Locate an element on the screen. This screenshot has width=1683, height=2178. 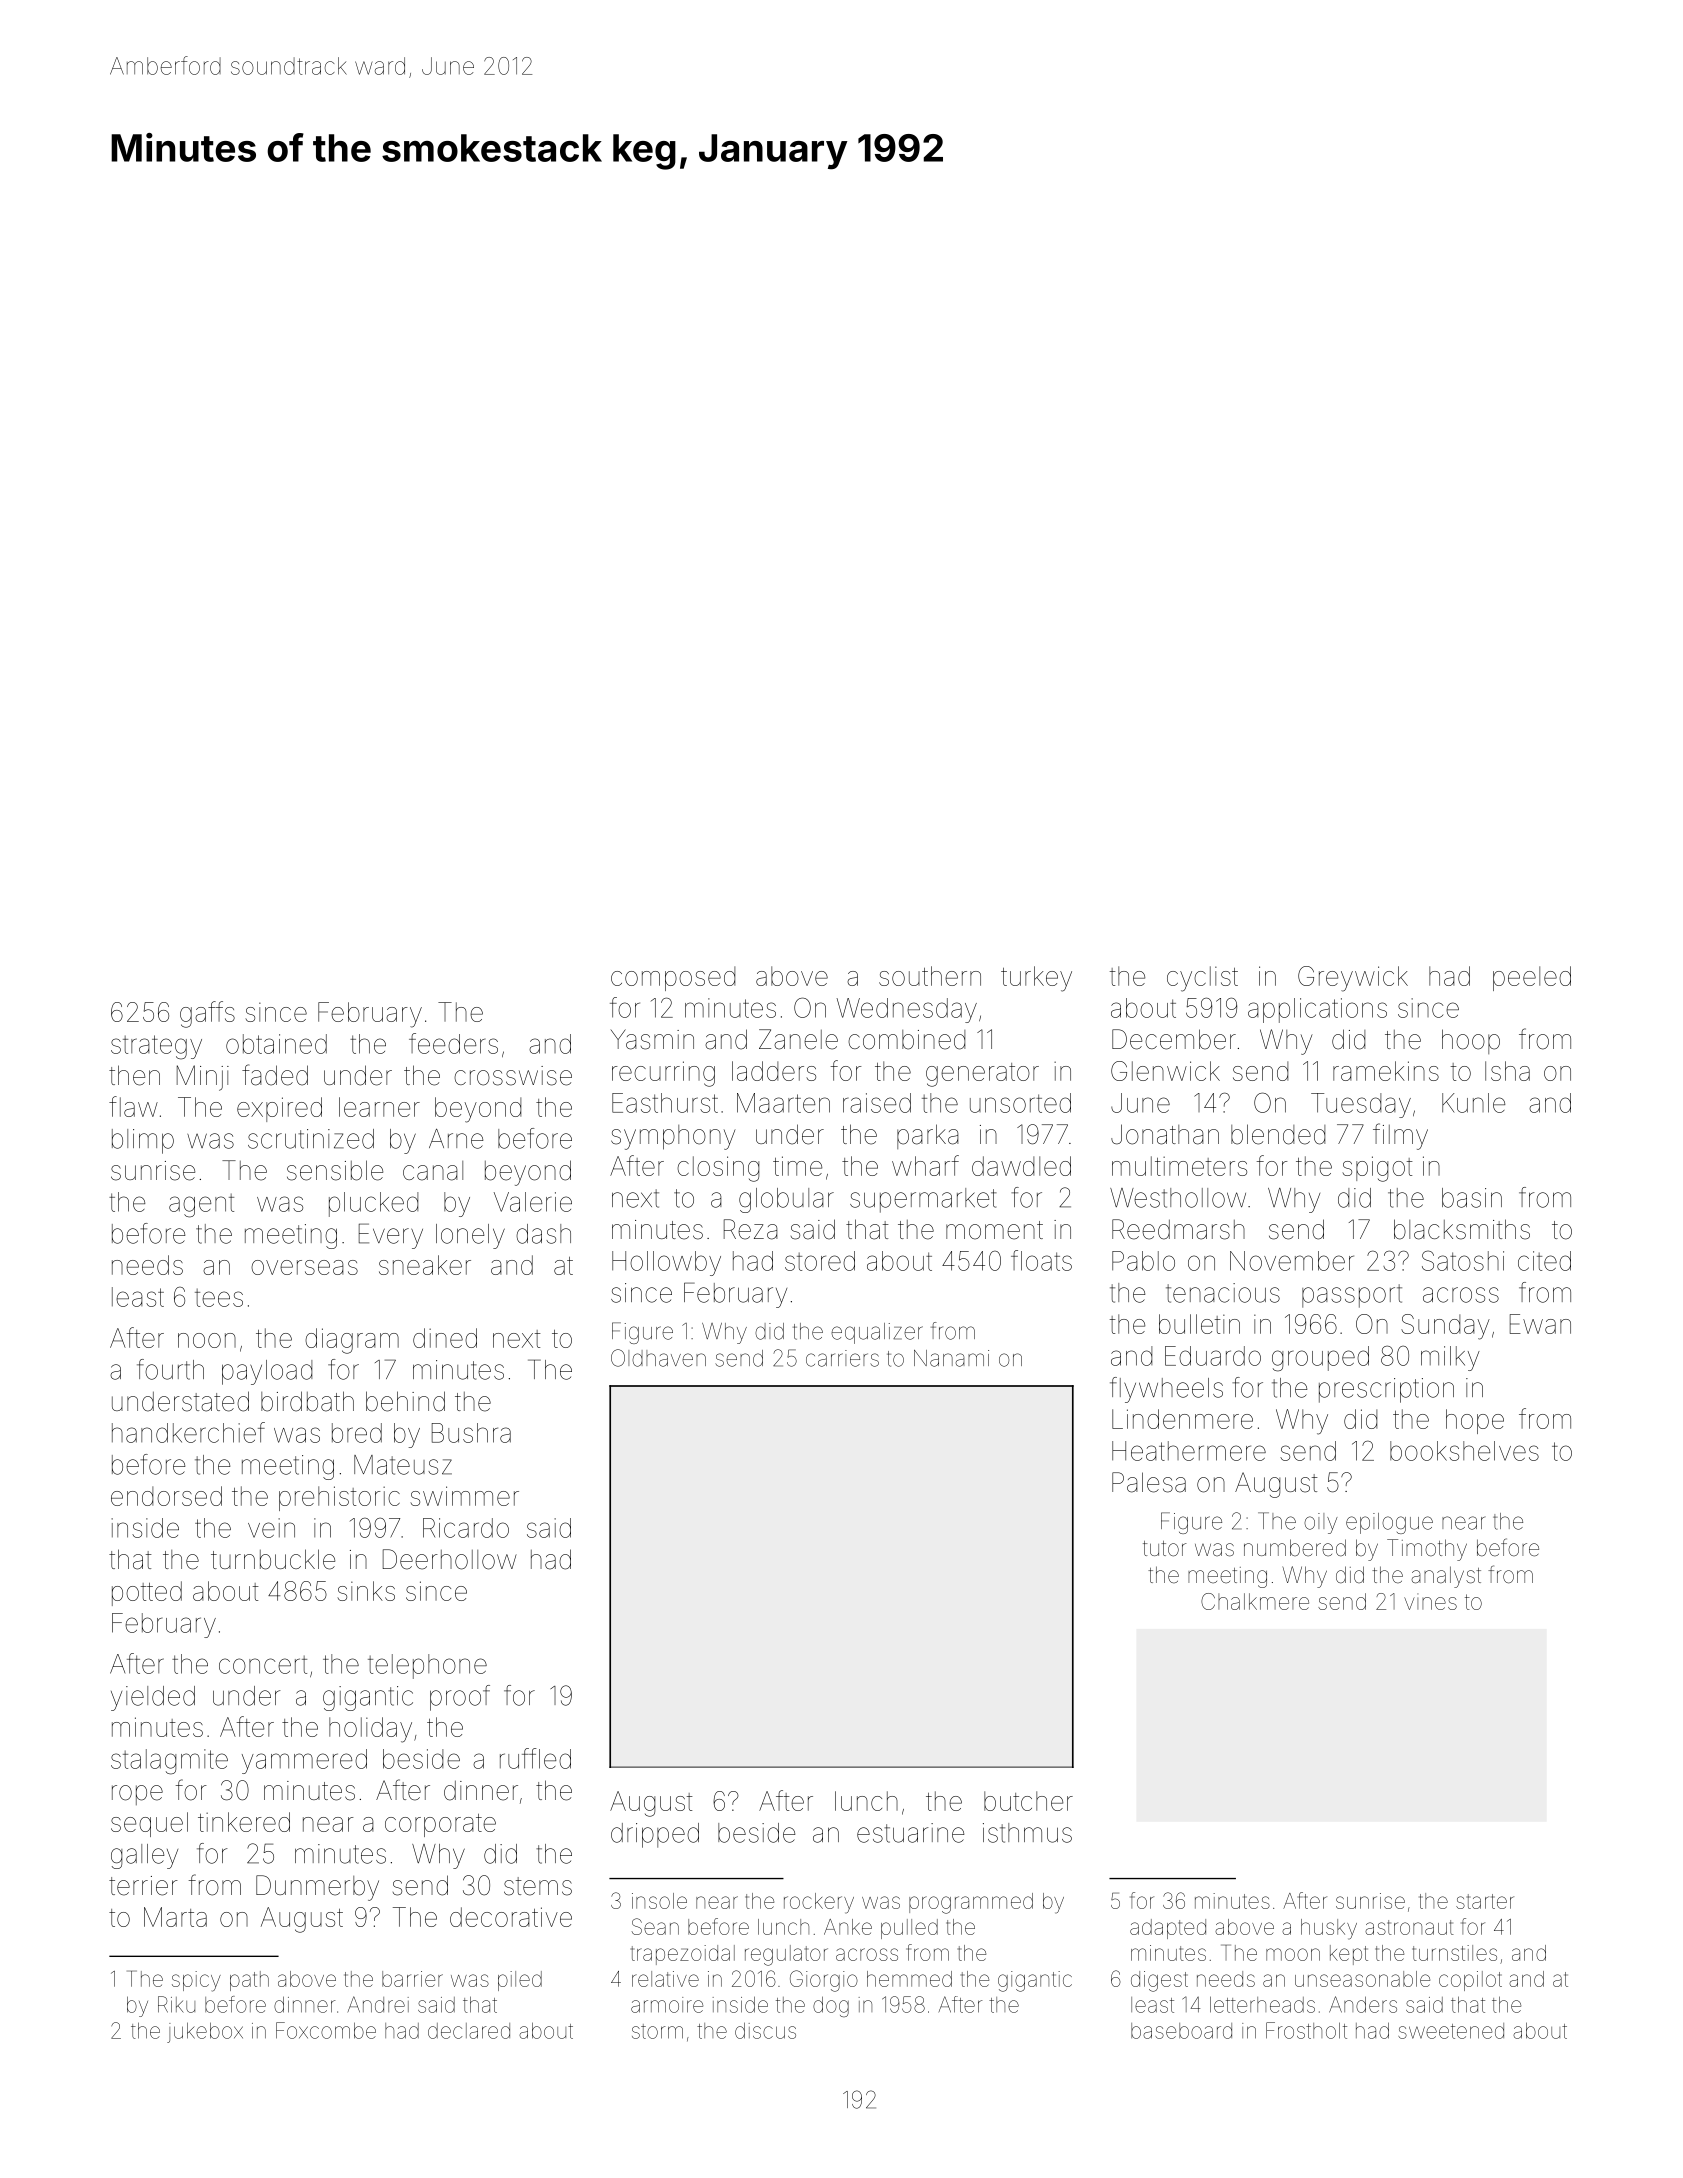
estuarine is located at coordinates (910, 1833).
